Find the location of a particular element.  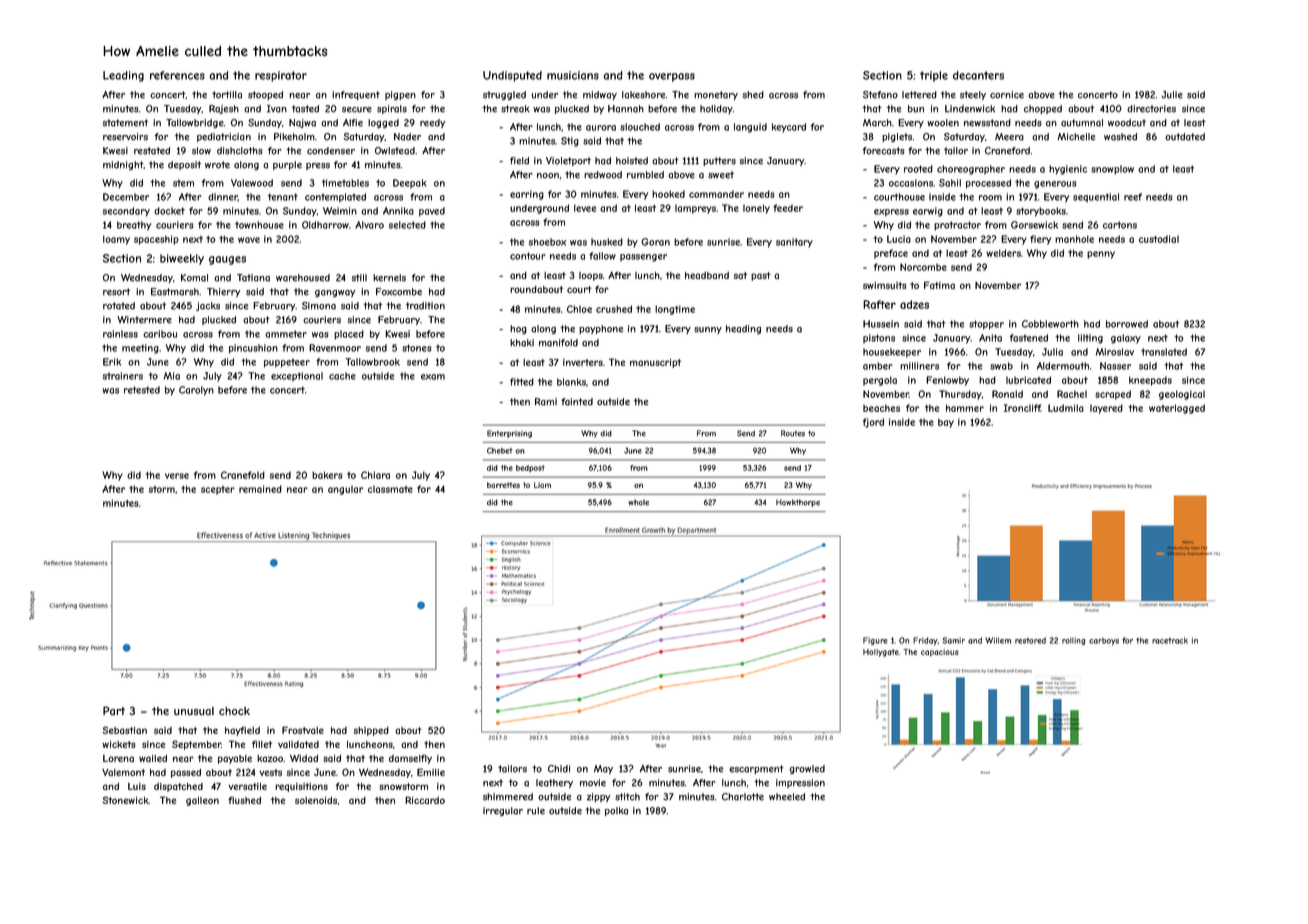

Oldharrow is located at coordinates (325, 225).
